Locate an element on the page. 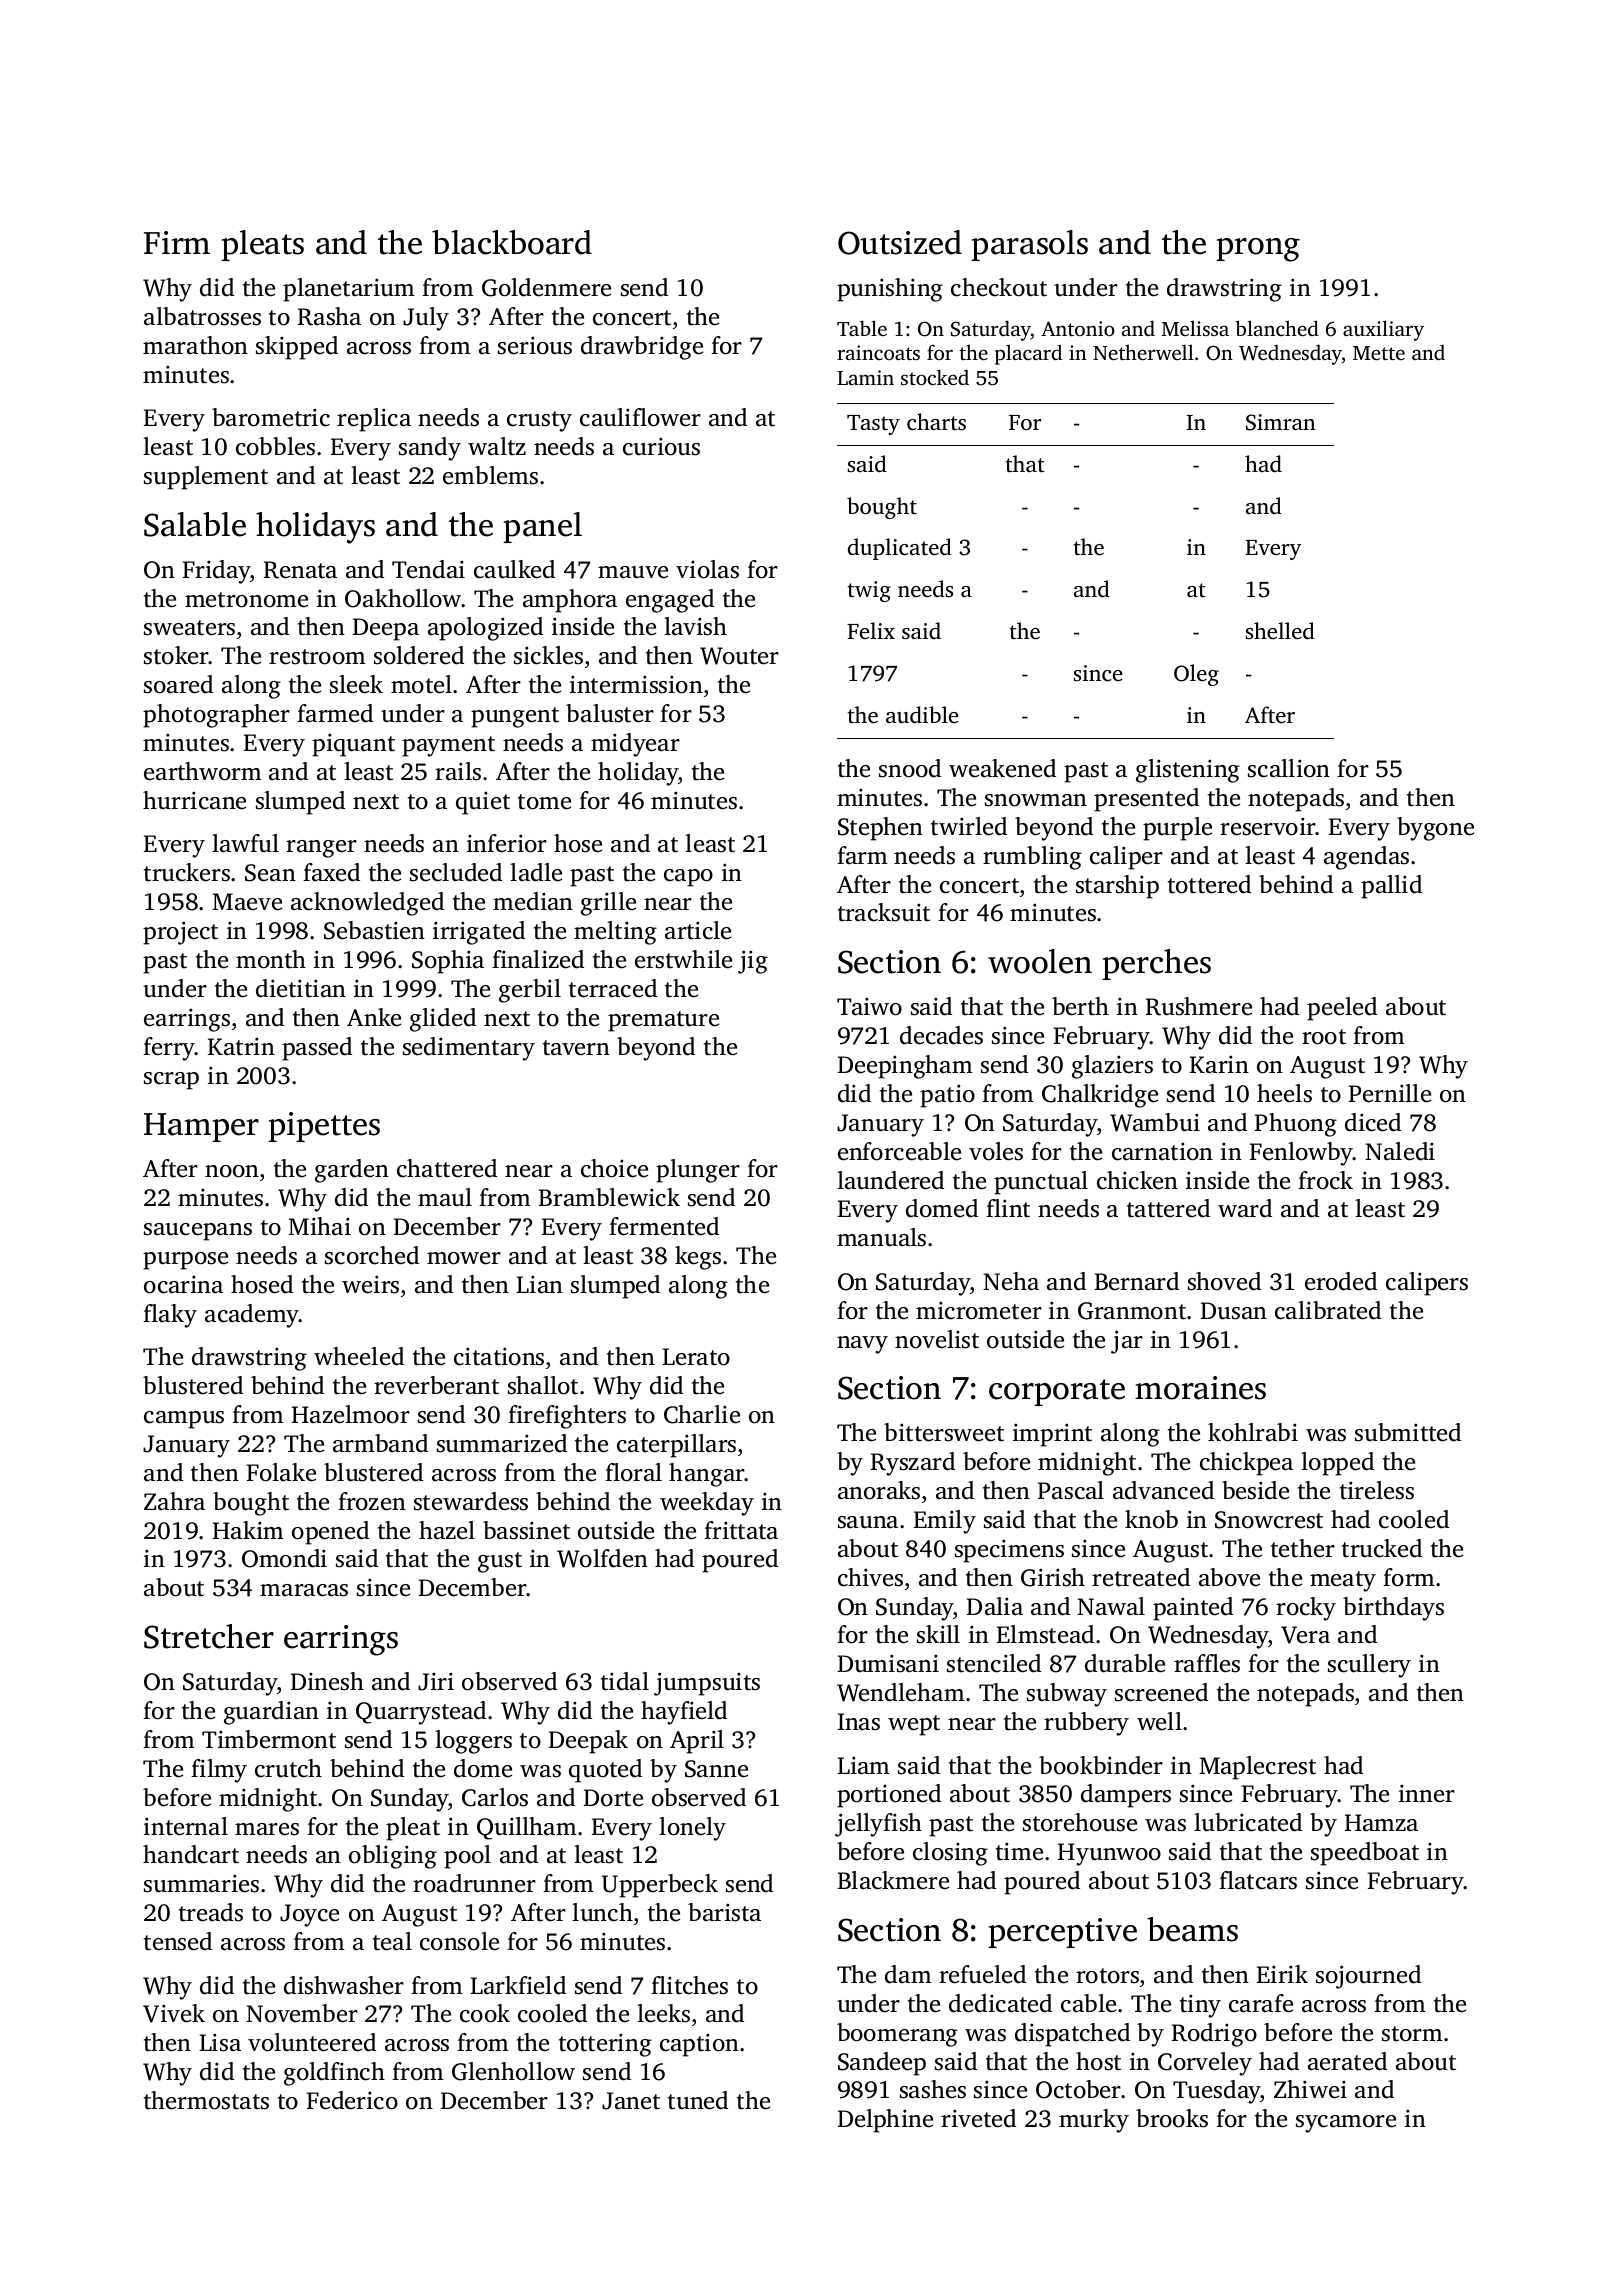  thermostats is located at coordinates (206, 2100).
